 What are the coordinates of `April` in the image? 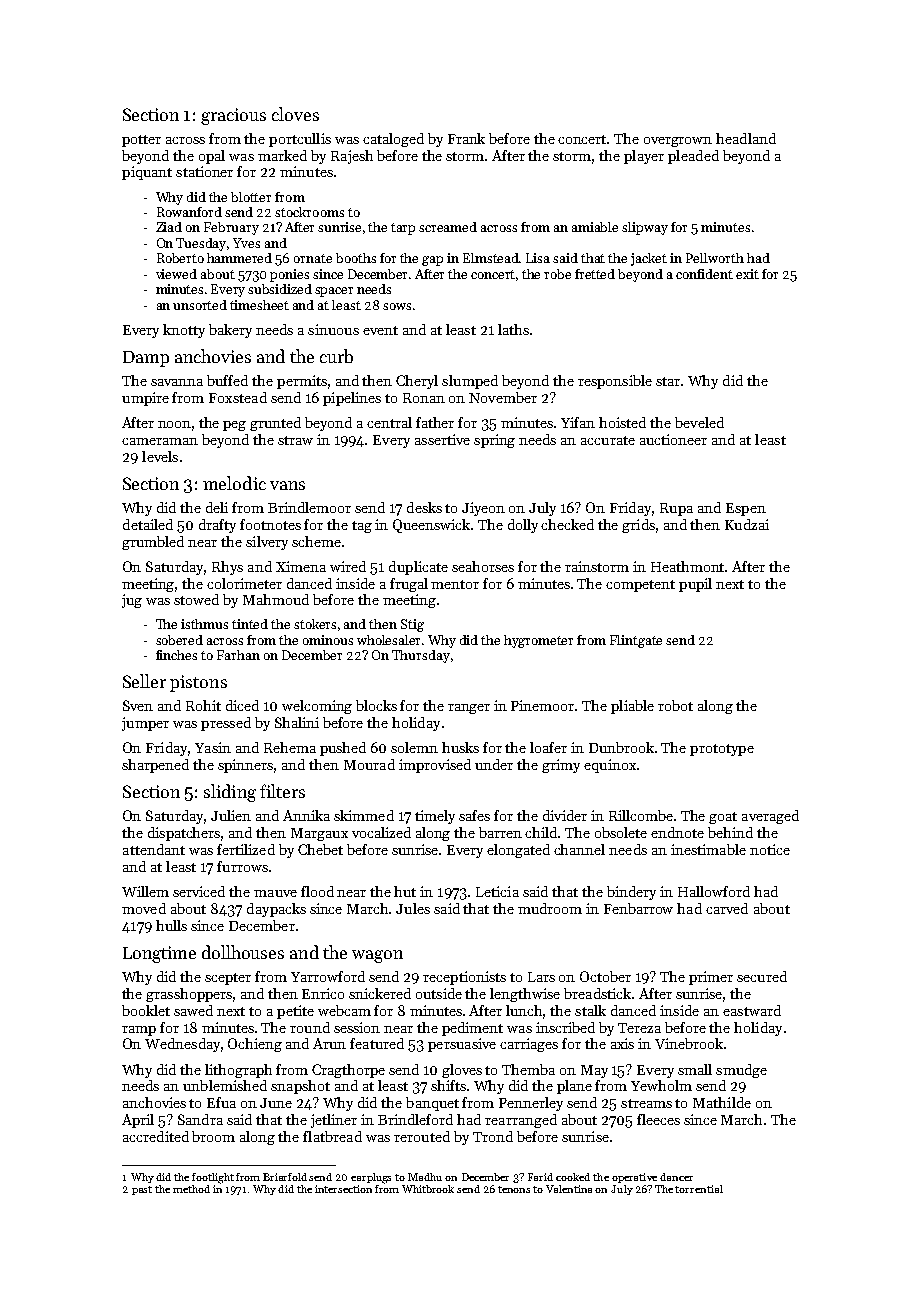 It's located at (138, 1121).
